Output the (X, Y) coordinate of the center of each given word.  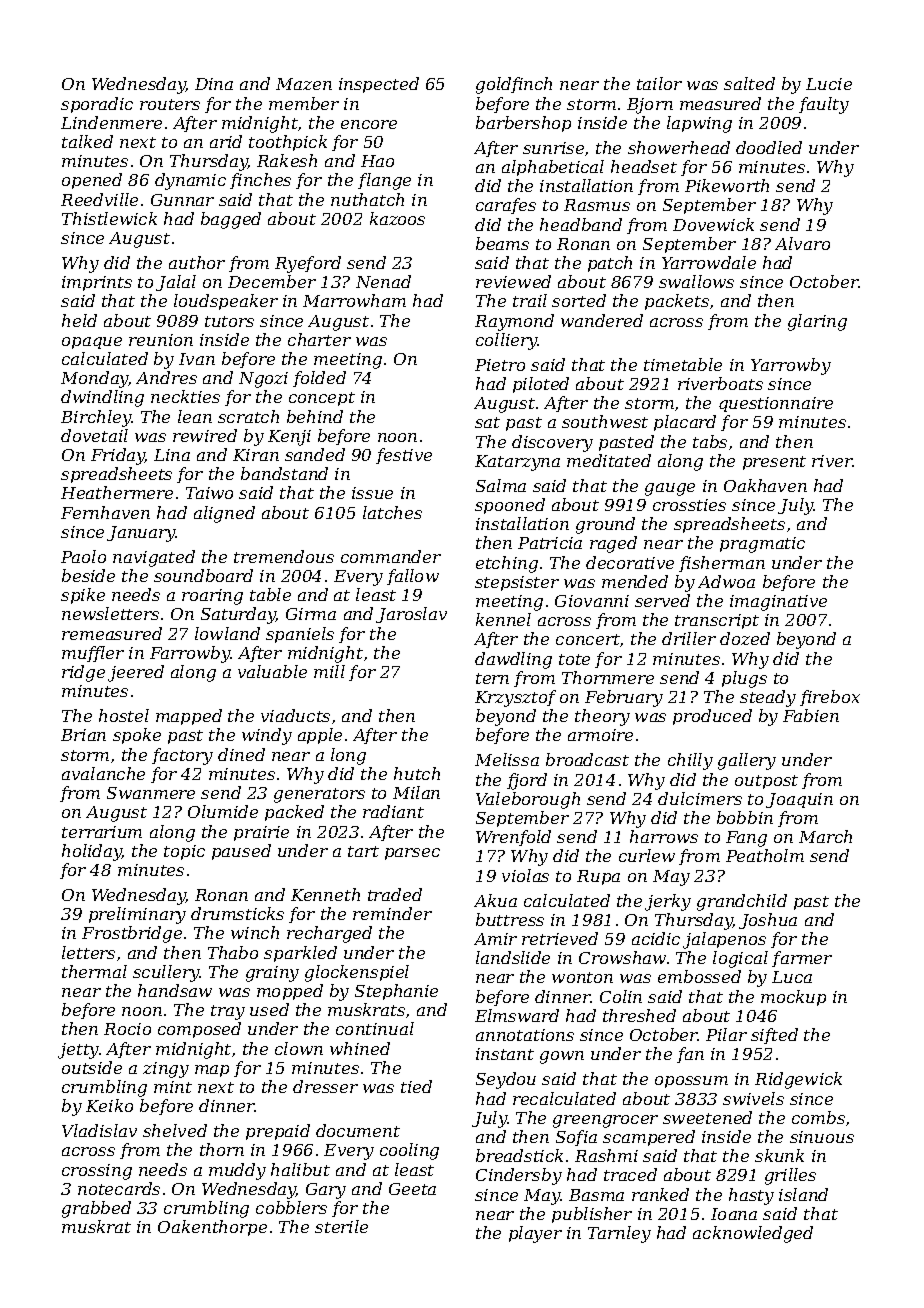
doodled (769, 147)
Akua (495, 900)
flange (384, 181)
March (825, 836)
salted (749, 83)
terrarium (102, 832)
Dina (214, 84)
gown (562, 1057)
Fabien (811, 715)
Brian (83, 735)
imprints (97, 283)
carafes (506, 206)
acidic (656, 938)
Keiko (109, 1105)
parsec (412, 854)
